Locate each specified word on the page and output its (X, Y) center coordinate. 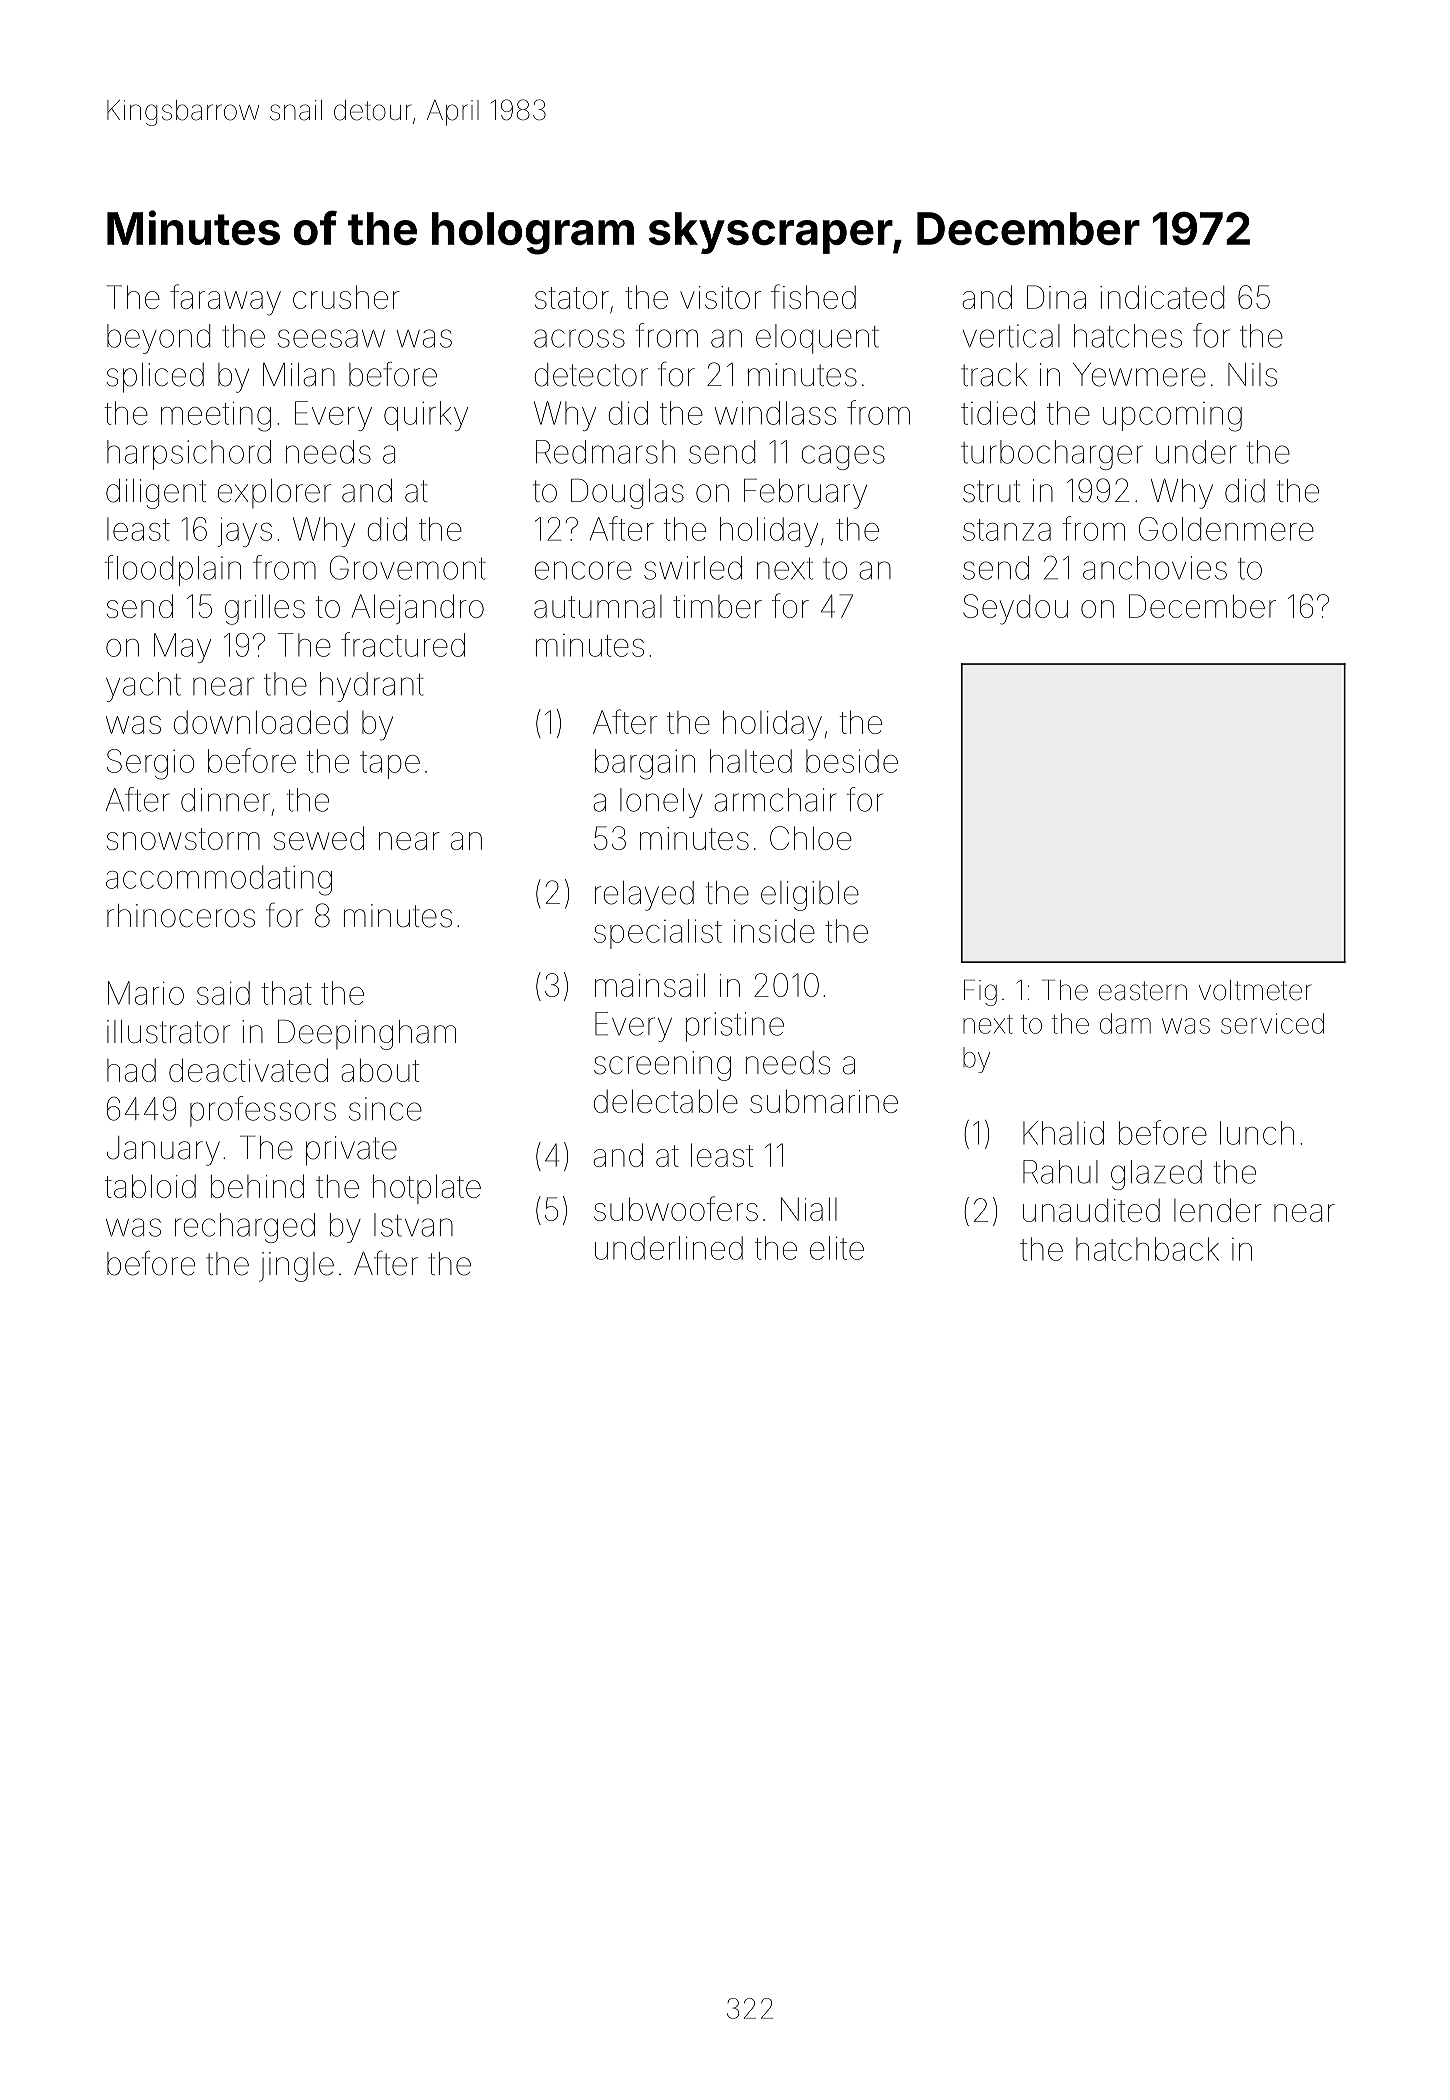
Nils (1252, 375)
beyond (158, 339)
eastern (1143, 991)
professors (263, 1111)
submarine (824, 1101)
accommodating (219, 880)
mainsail (650, 985)
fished (813, 296)
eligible (810, 896)
